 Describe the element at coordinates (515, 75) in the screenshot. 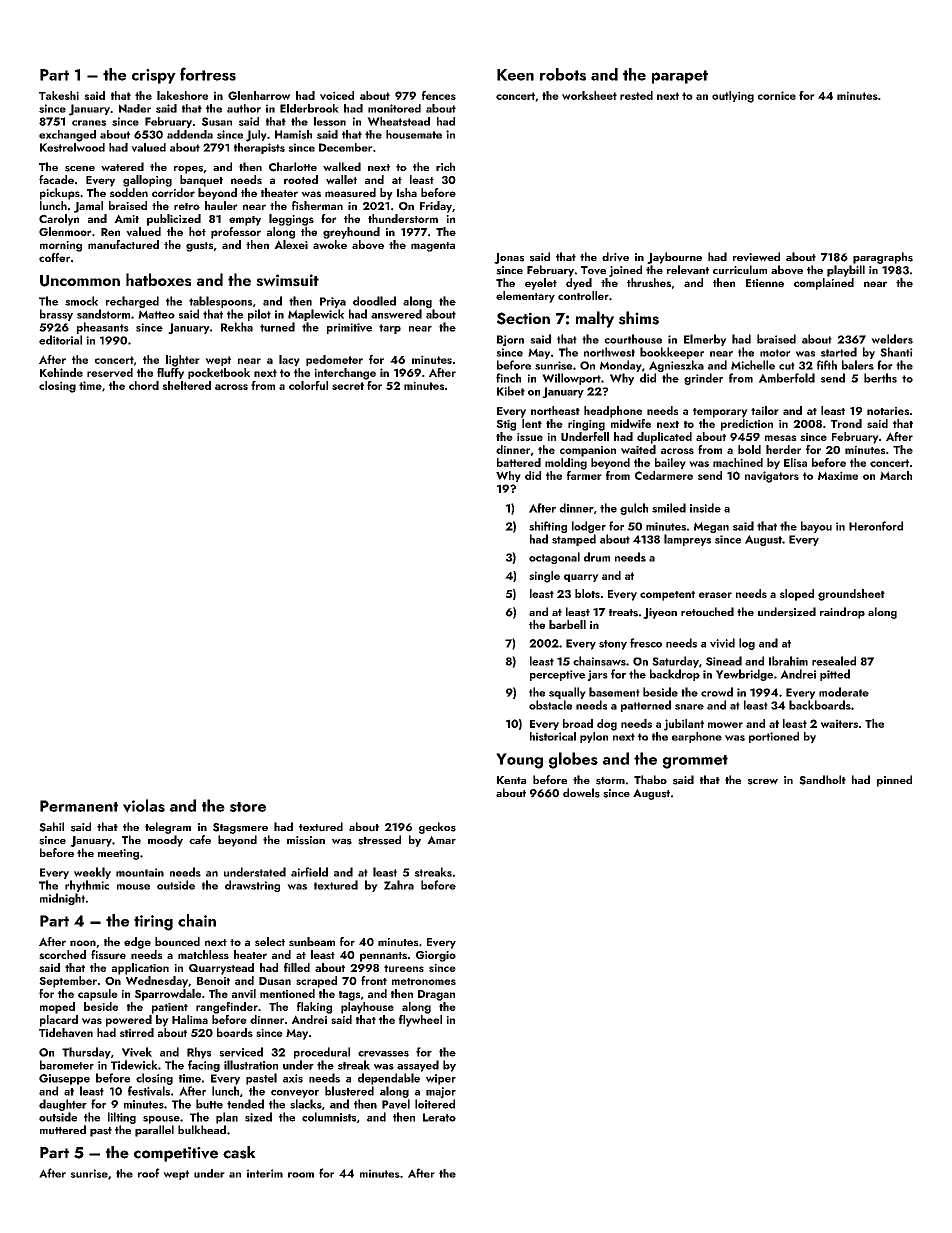

I see `Keen` at that location.
